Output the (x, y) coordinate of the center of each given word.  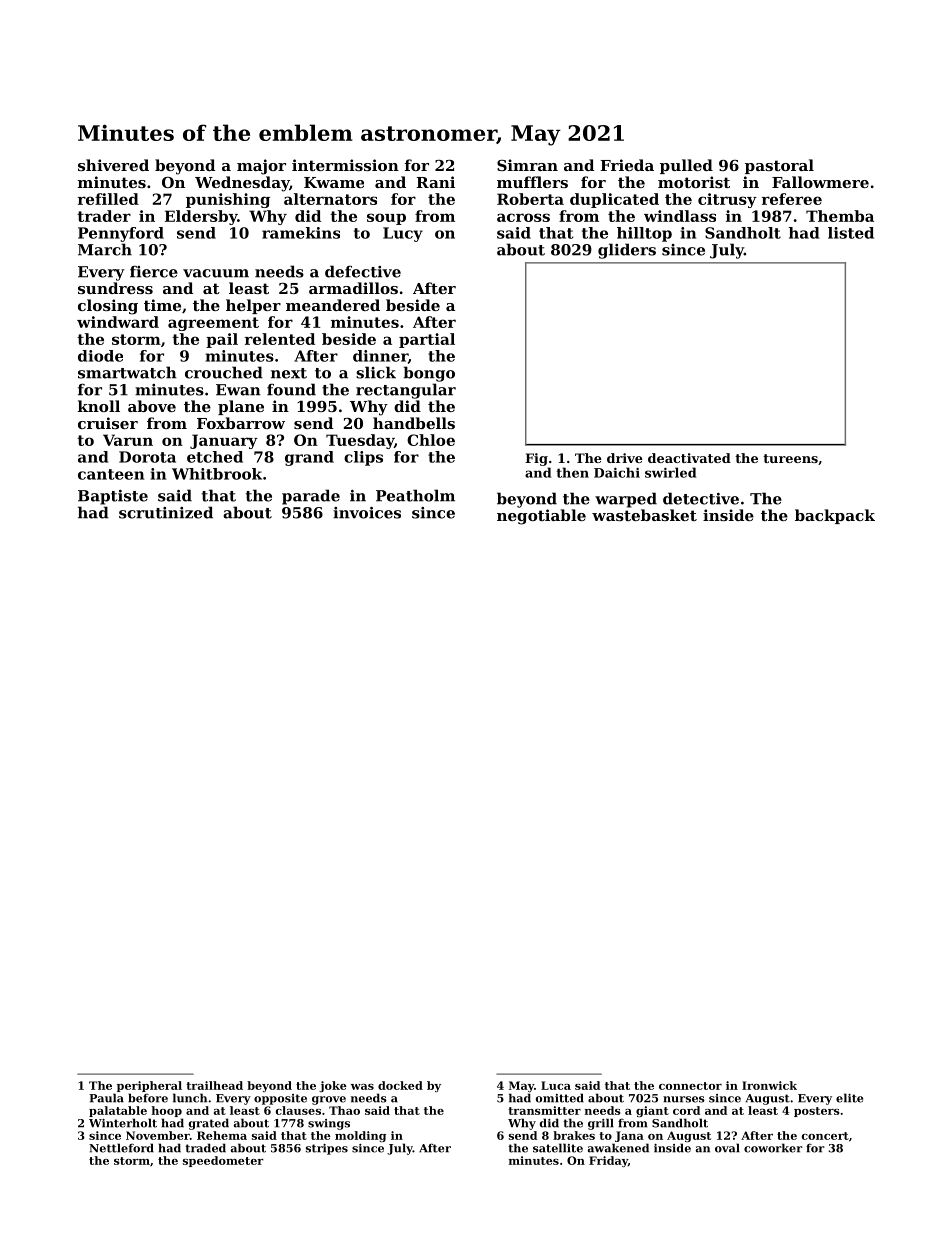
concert (825, 1136)
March (105, 249)
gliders (627, 251)
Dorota (147, 457)
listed (851, 233)
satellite (558, 1148)
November (158, 1135)
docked (400, 1085)
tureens (790, 458)
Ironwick (769, 1085)
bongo (429, 374)
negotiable (541, 517)
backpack (835, 516)
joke (333, 1086)
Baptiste (113, 497)
